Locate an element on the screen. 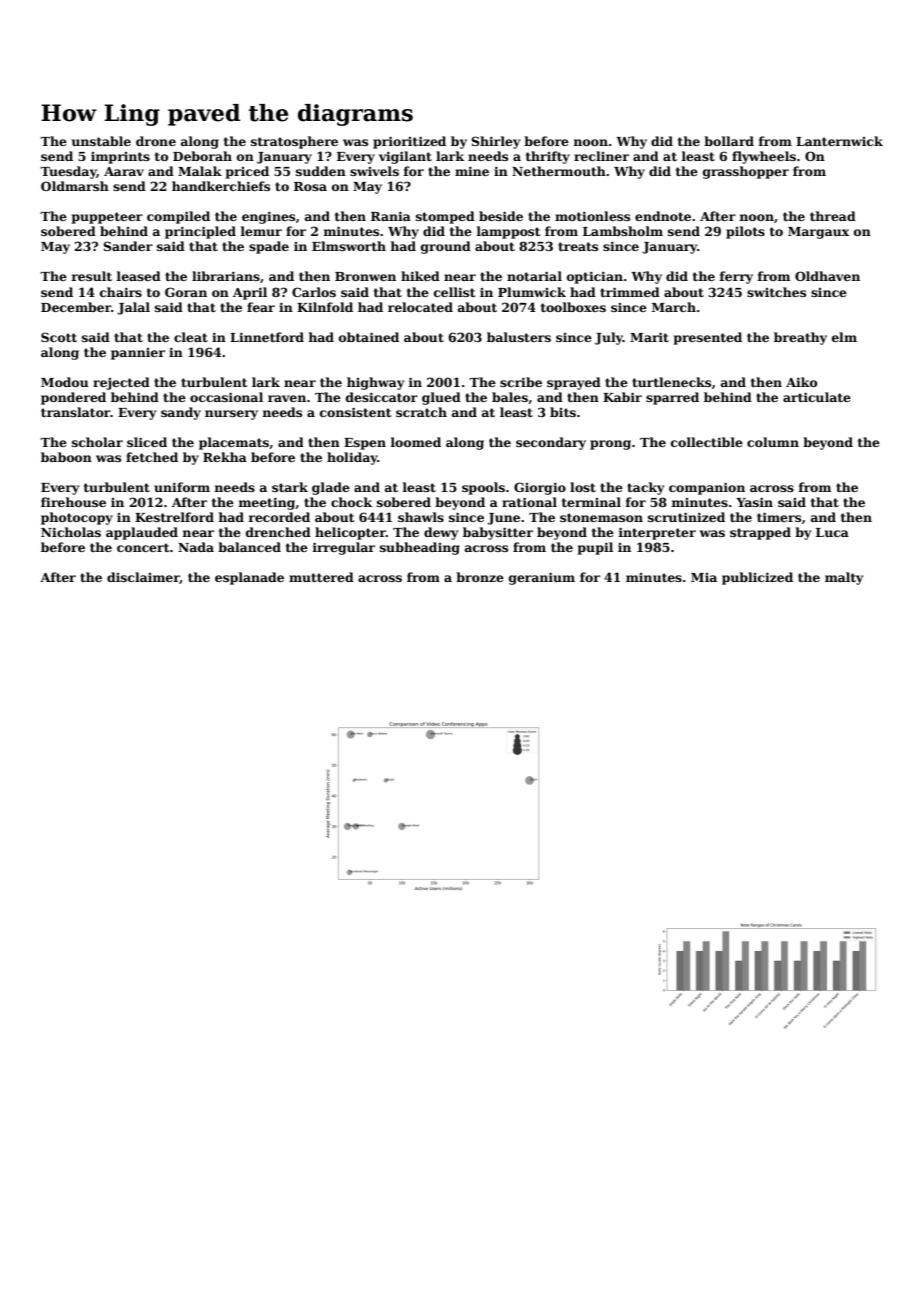  chairs is located at coordinates (121, 292).
